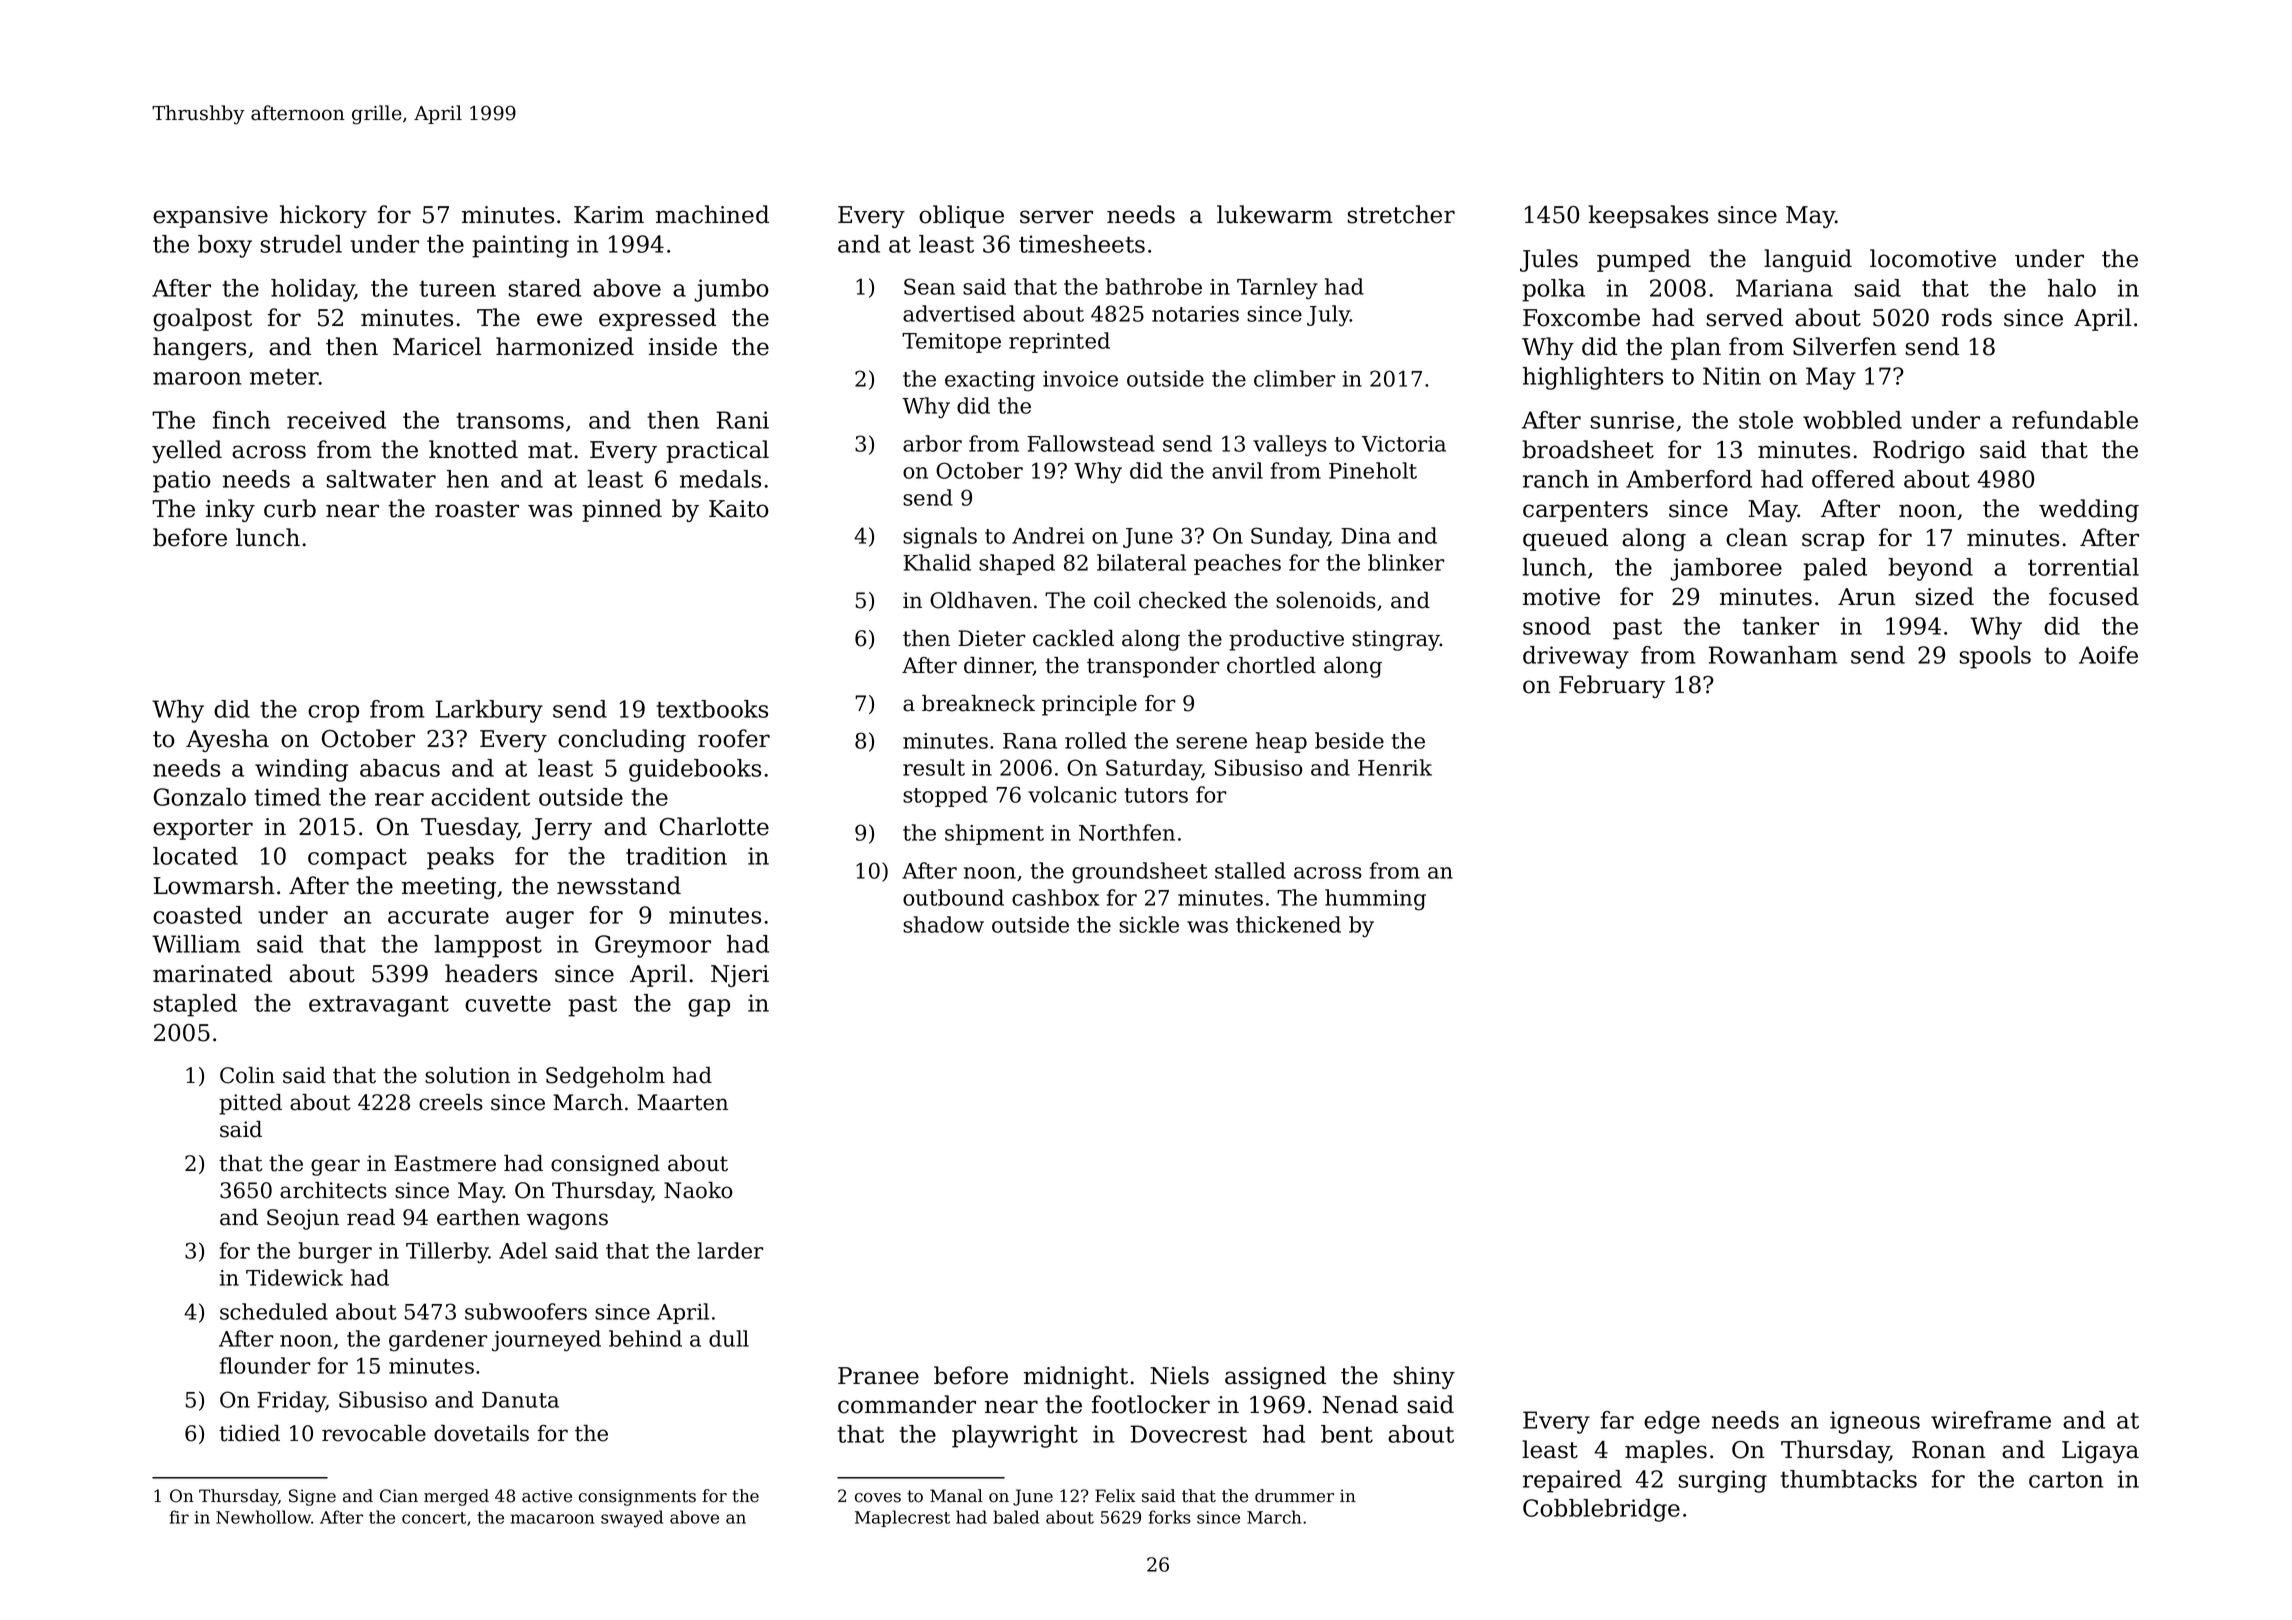  Describe the element at coordinates (1275, 214) in the page. I see `lukewarm` at that location.
